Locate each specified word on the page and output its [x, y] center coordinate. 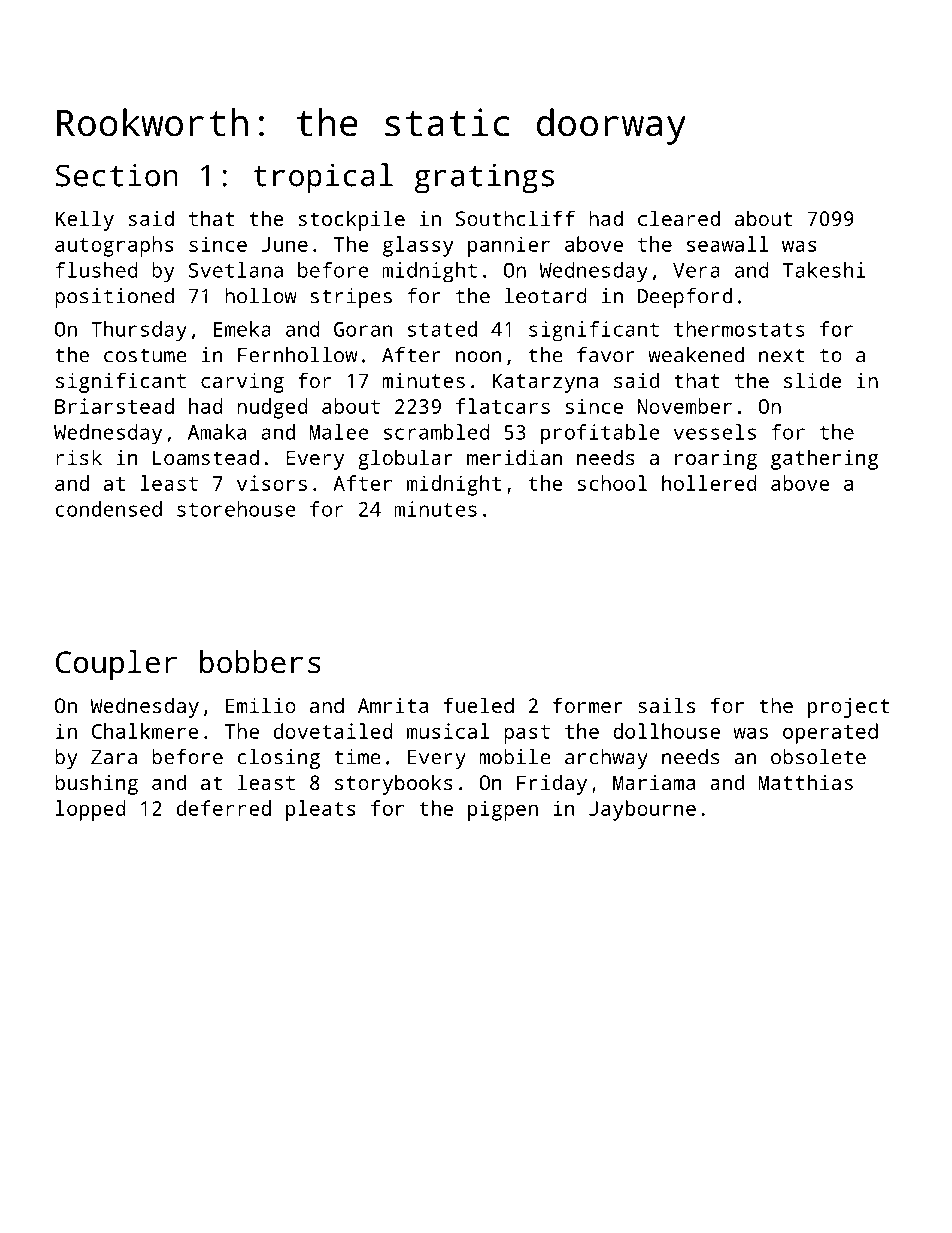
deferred [224, 808]
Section [117, 175]
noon [479, 357]
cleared [679, 218]
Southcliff [515, 218]
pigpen [503, 810]
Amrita [393, 705]
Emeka [242, 329]
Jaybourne [642, 810]
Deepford [685, 298]
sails [666, 705]
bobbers [260, 662]
